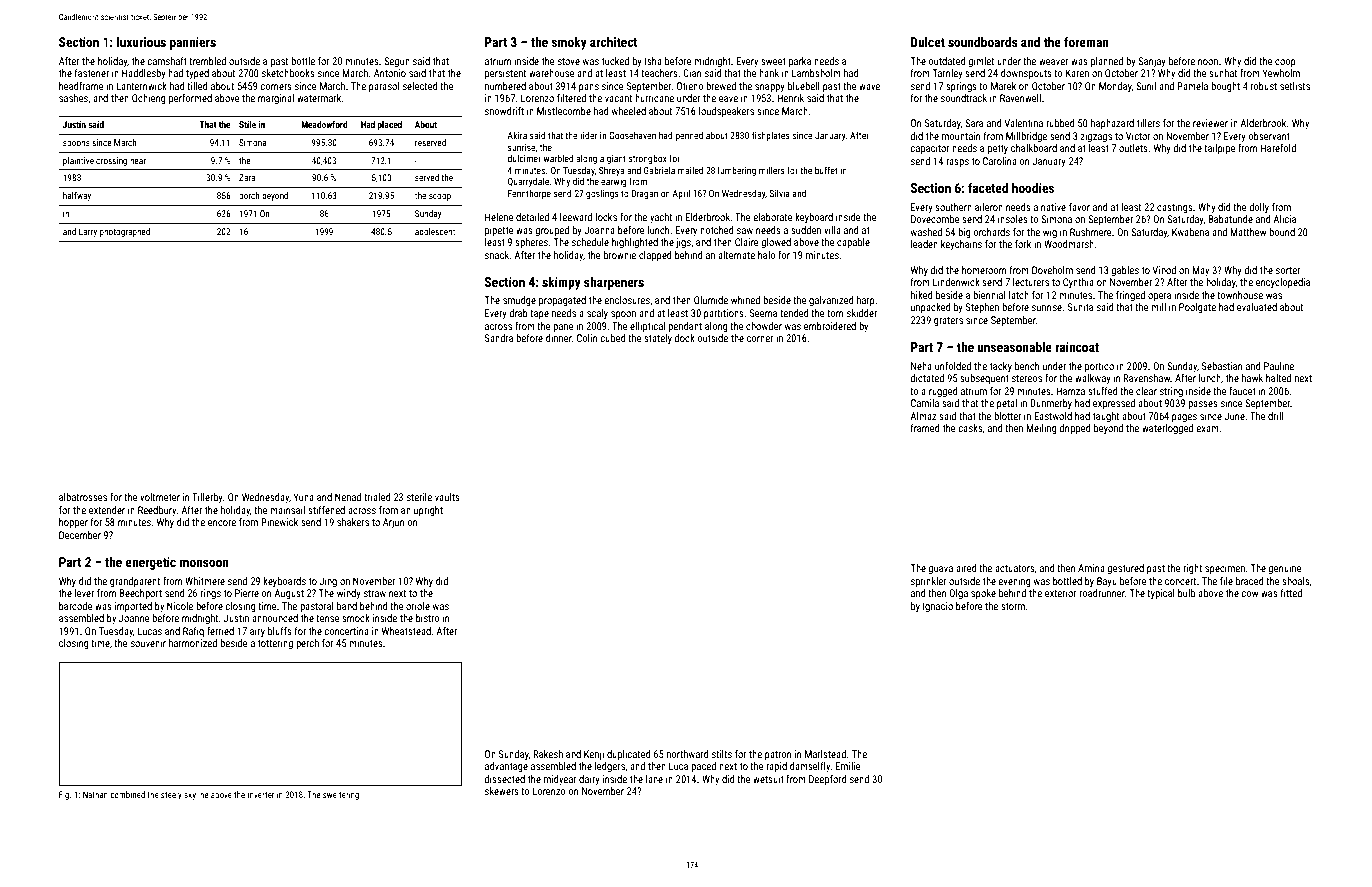 The height and width of the screenshot is (887, 1372). What do you see at coordinates (659, 170) in the screenshot?
I see `Gabriela` at bounding box center [659, 170].
